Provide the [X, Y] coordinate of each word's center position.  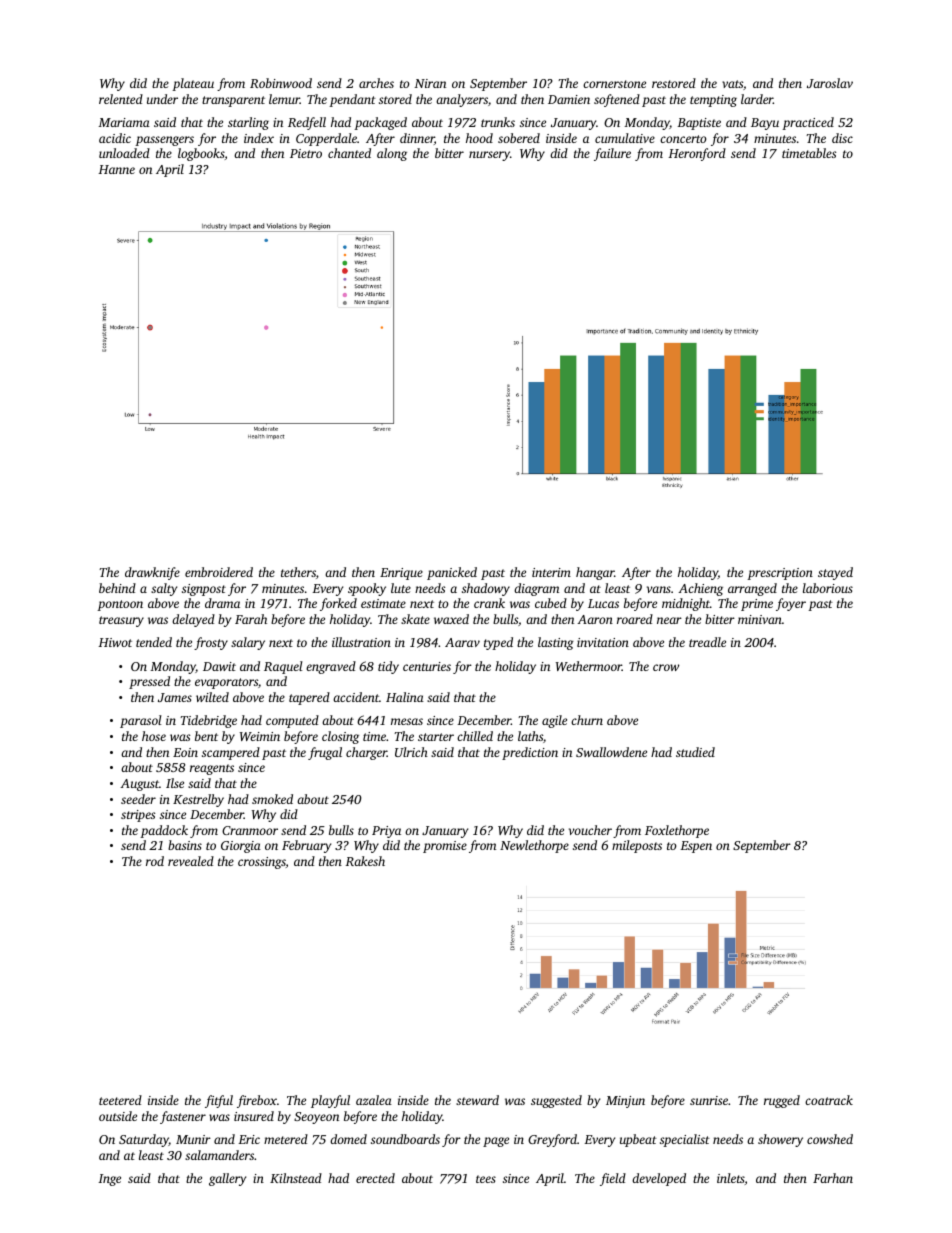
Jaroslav [830, 83]
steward [477, 1100]
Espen [696, 847]
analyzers [462, 100]
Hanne [116, 169]
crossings [262, 863]
